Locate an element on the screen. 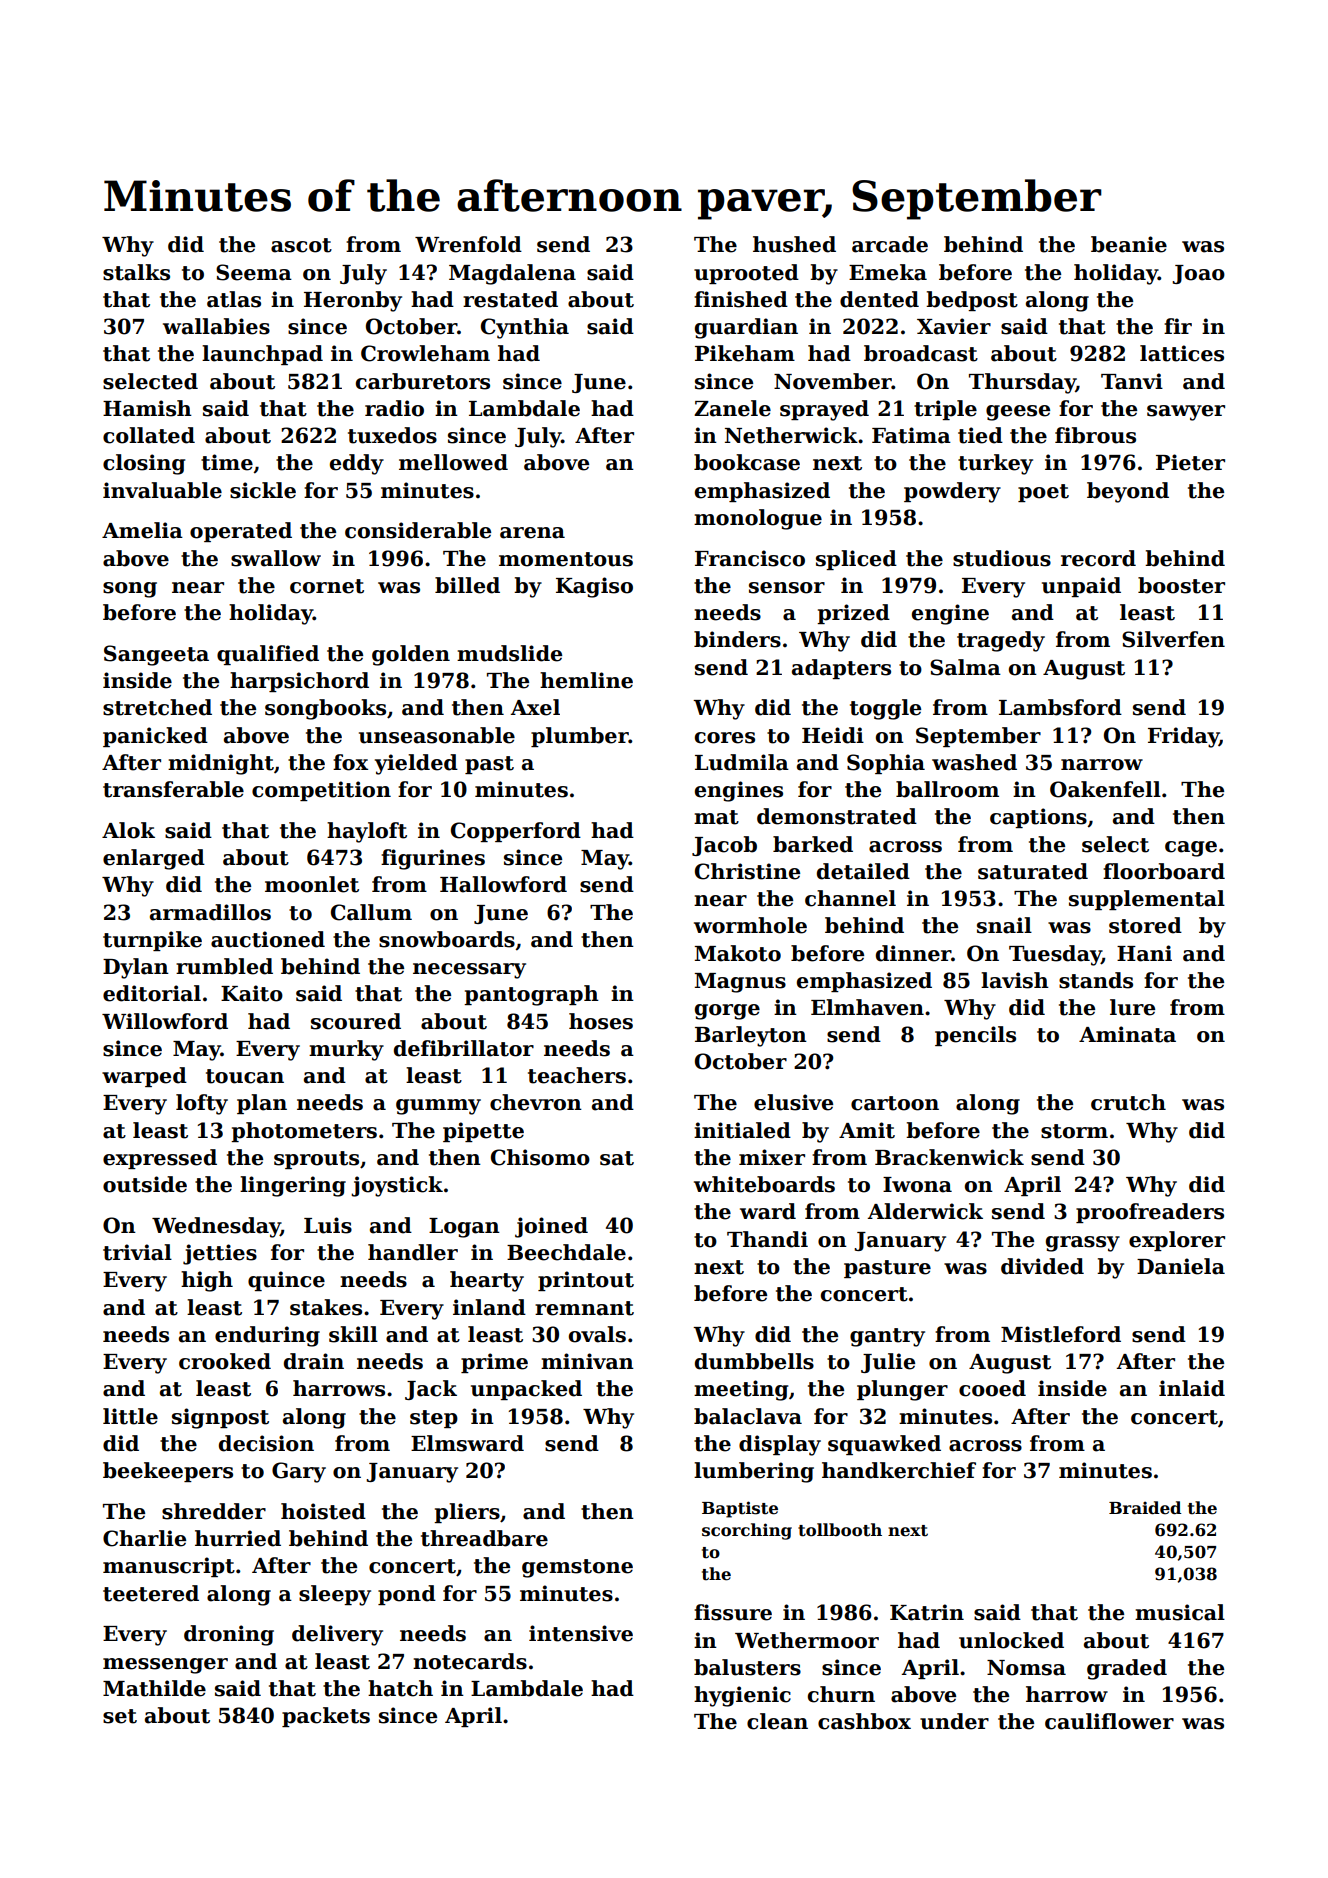 Image resolution: width=1328 pixels, height=1878 pixels. ascot is located at coordinates (301, 245).
